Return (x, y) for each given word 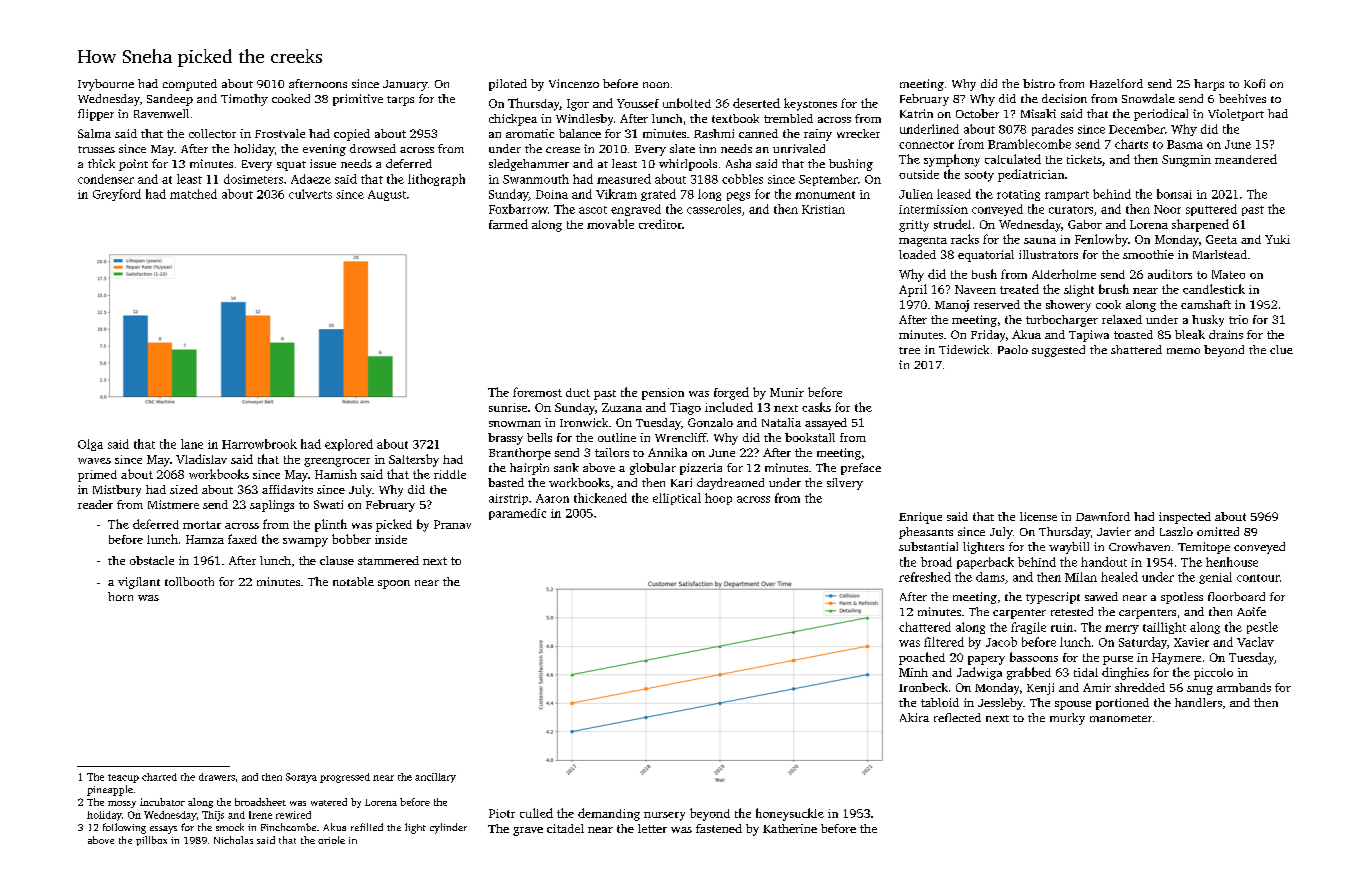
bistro (1039, 83)
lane (192, 444)
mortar (202, 525)
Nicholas (233, 840)
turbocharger (1062, 321)
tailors (612, 452)
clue (1281, 349)
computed (190, 85)
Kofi (1254, 83)
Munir (787, 392)
